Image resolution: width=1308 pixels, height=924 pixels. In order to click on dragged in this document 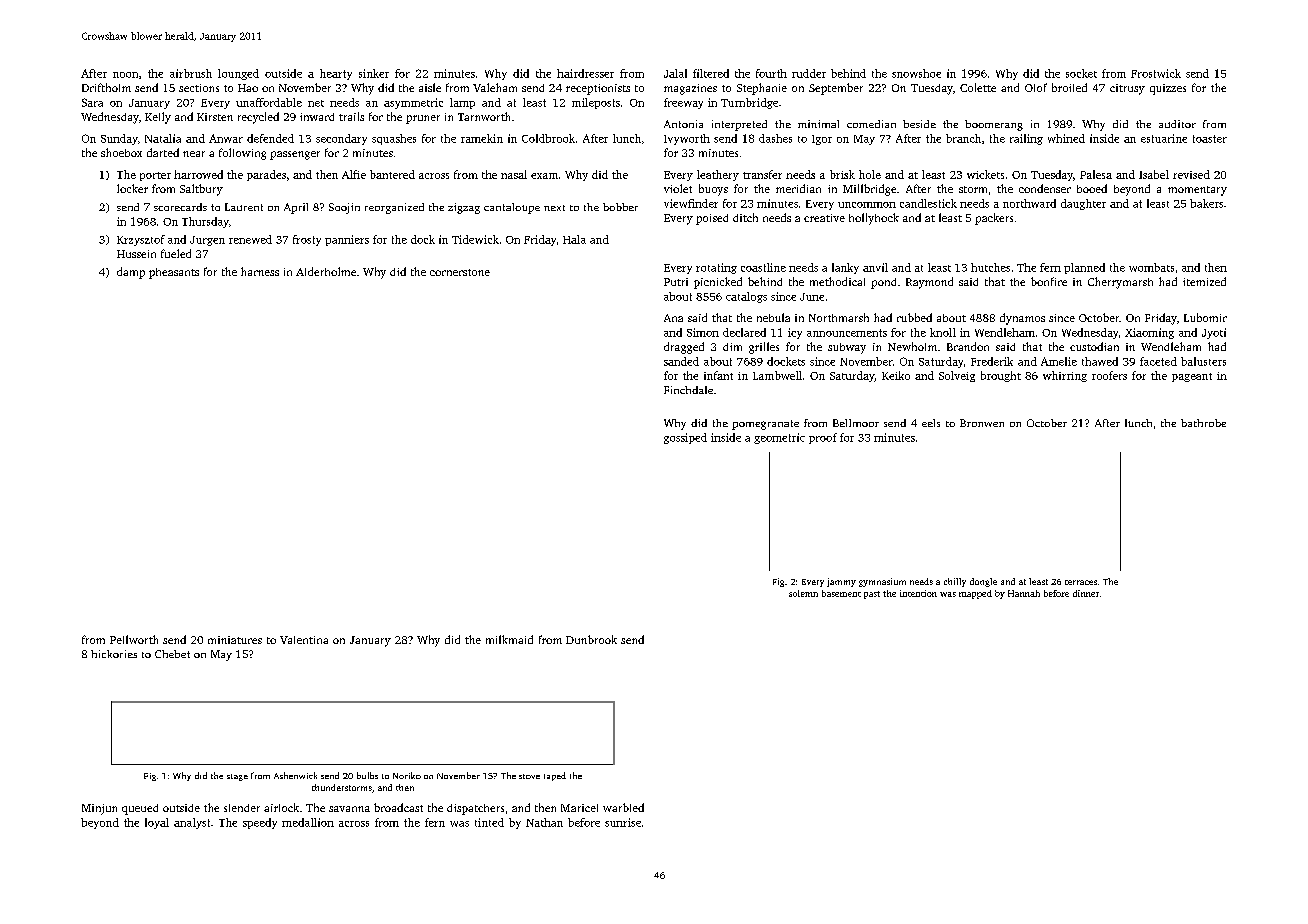, I will do `click(684, 348)`.
